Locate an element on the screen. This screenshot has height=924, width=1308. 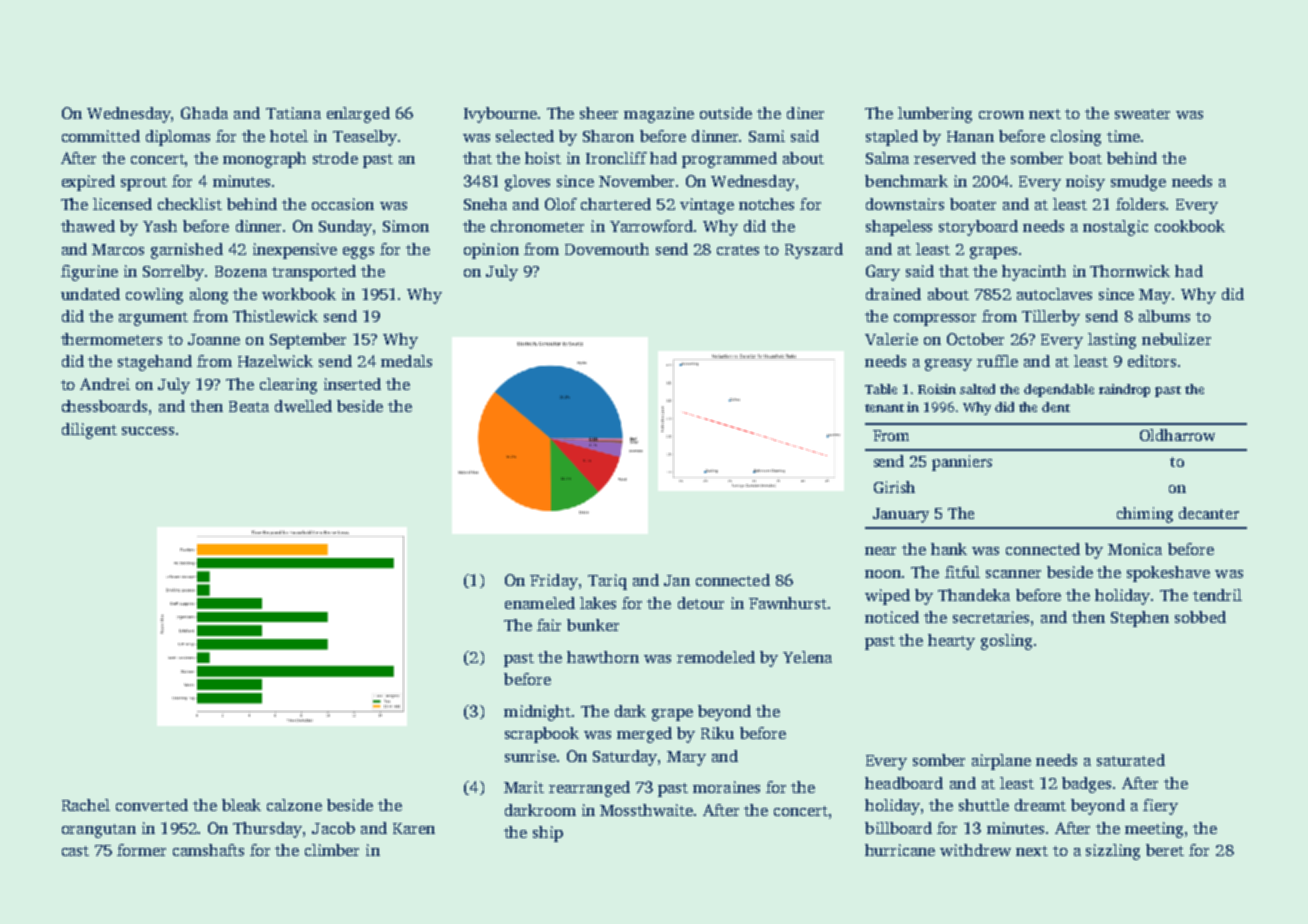
programmed is located at coordinates (729, 160).
